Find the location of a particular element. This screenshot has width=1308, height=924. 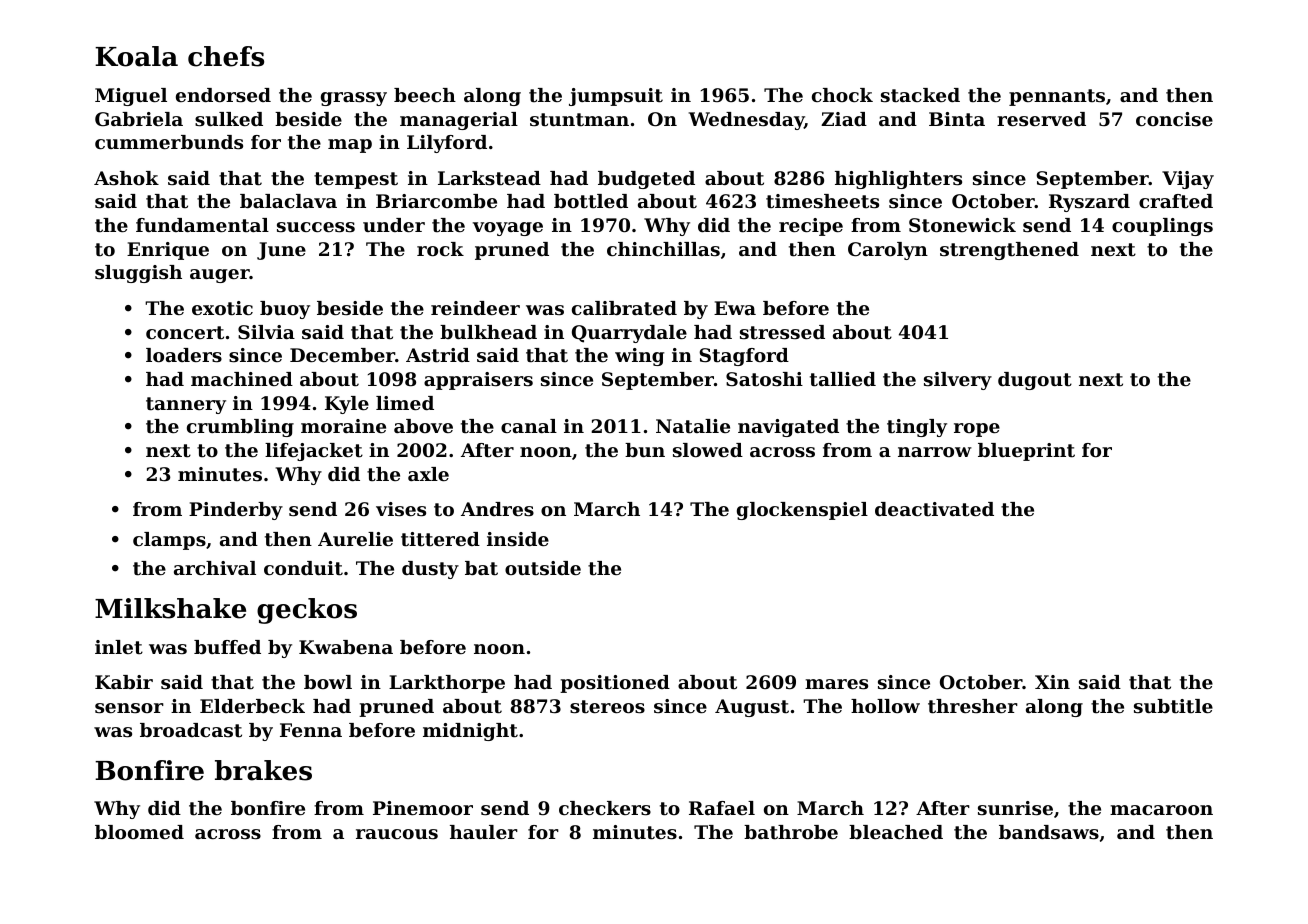

limed is located at coordinates (405, 403).
